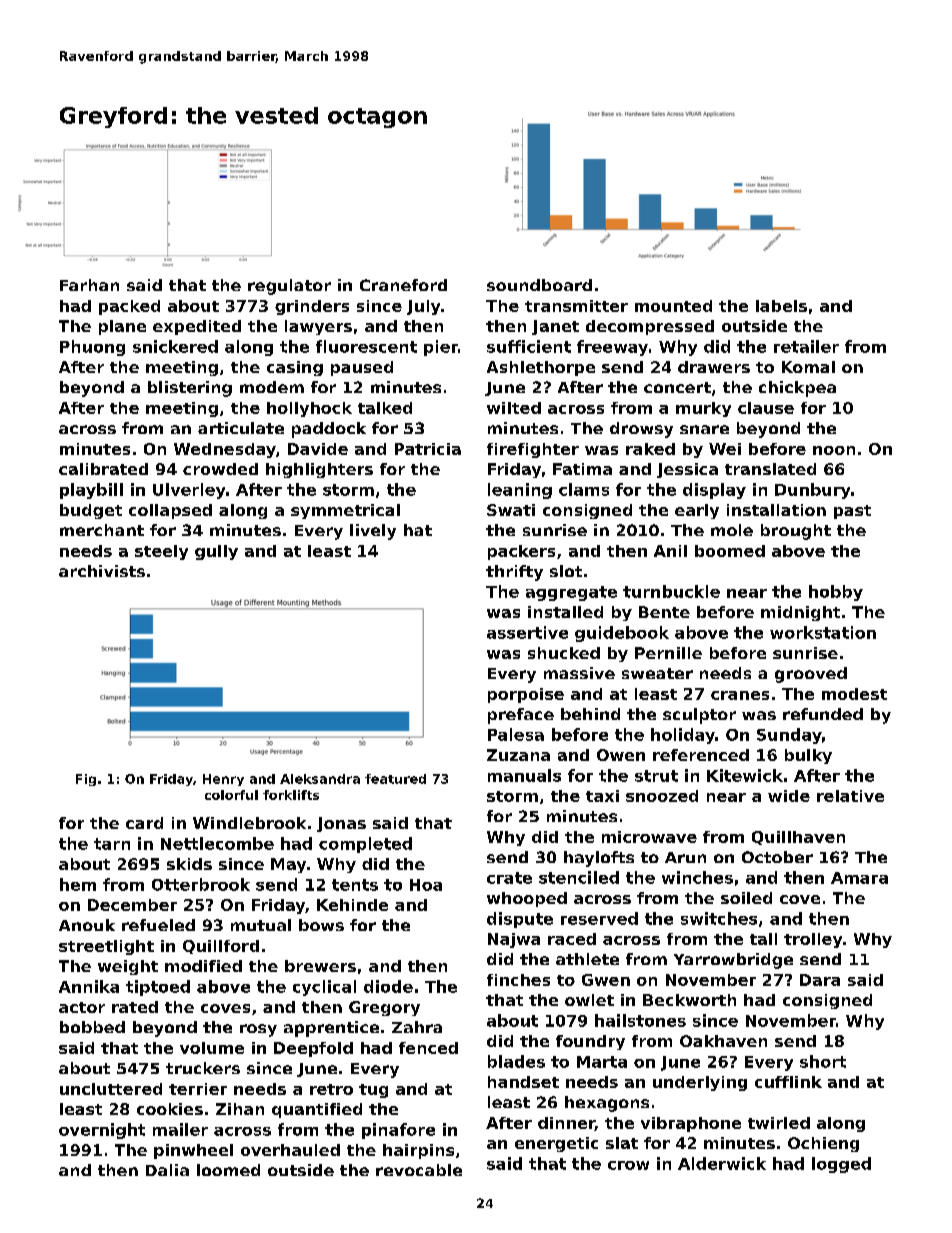 The height and width of the image is (1233, 952). What do you see at coordinates (385, 408) in the image?
I see `talked` at bounding box center [385, 408].
